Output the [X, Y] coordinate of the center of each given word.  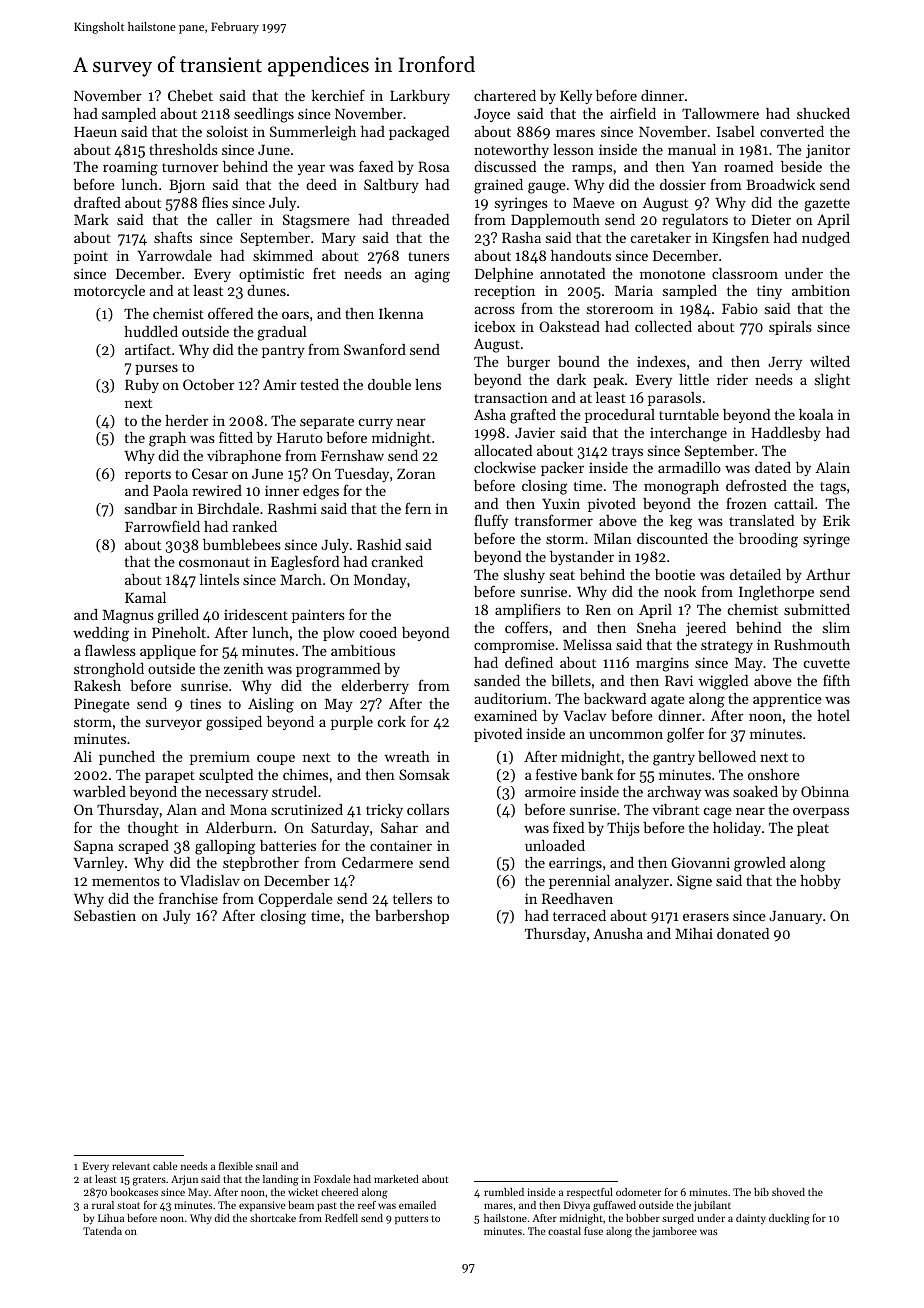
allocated [503, 450]
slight [832, 381]
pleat [813, 829]
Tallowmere [720, 113]
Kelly [576, 97]
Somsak [424, 774]
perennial [579, 882]
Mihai [694, 933]
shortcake [273, 1218]
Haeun [95, 132]
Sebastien [105, 915]
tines [205, 704]
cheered [339, 1192]
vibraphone [244, 457]
